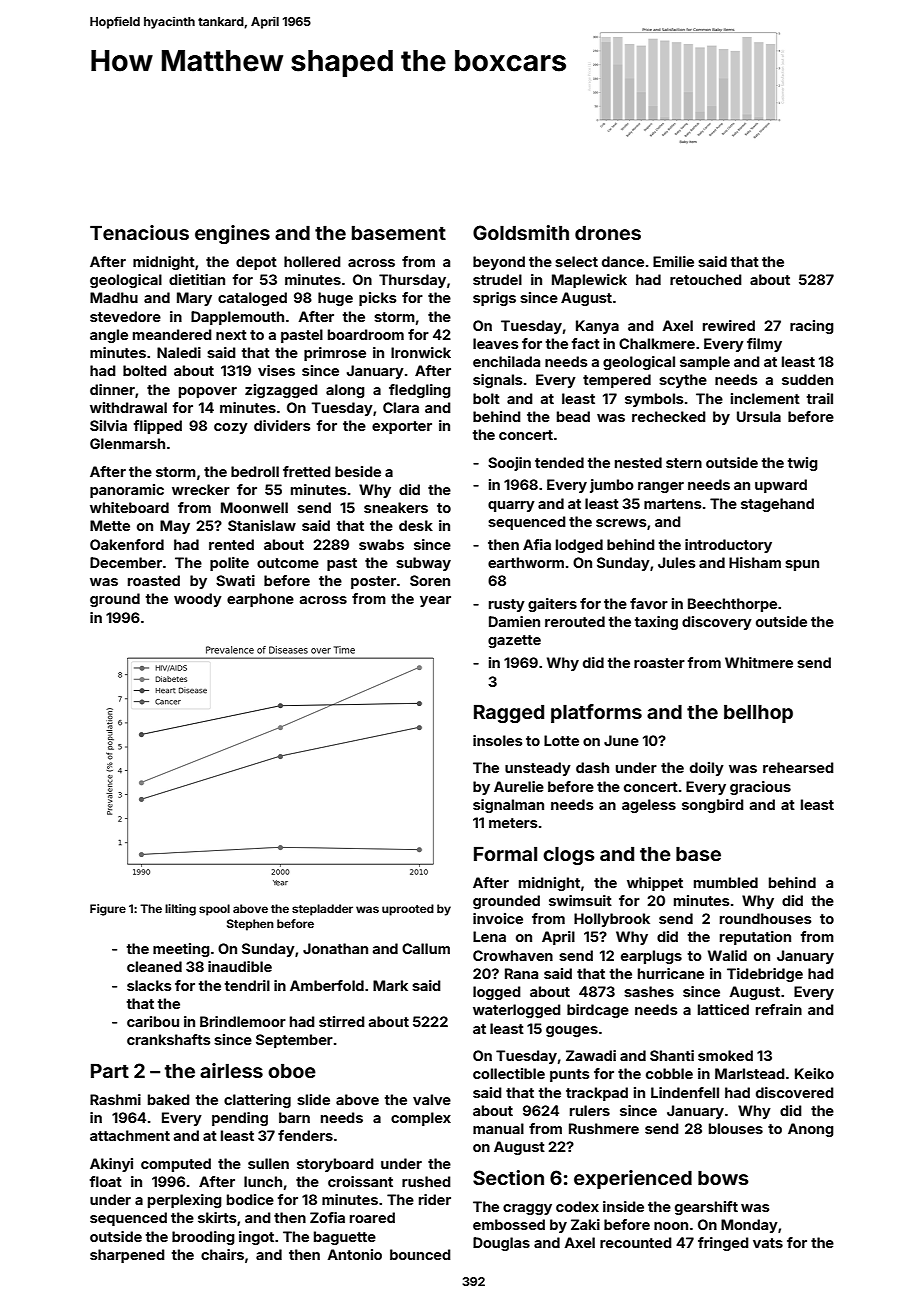 The width and height of the screenshot is (924, 1308). What do you see at coordinates (802, 565) in the screenshot?
I see `spun` at bounding box center [802, 565].
